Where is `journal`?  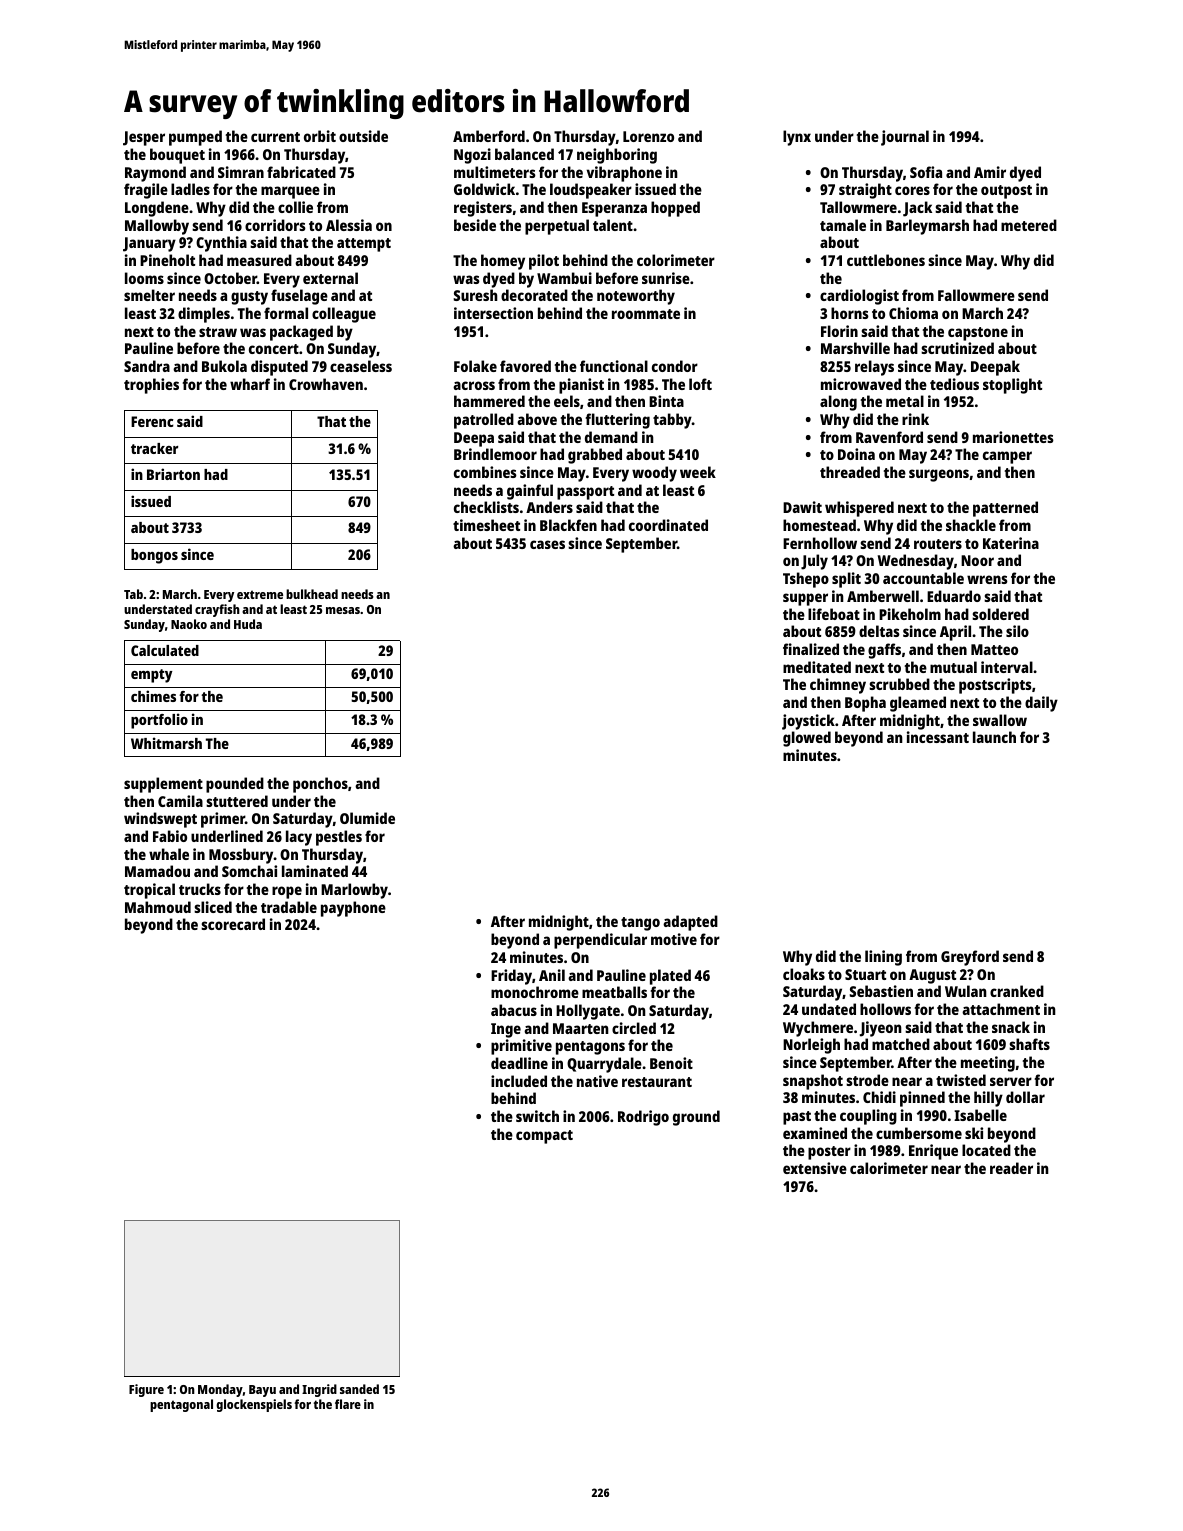 journal is located at coordinates (905, 138).
